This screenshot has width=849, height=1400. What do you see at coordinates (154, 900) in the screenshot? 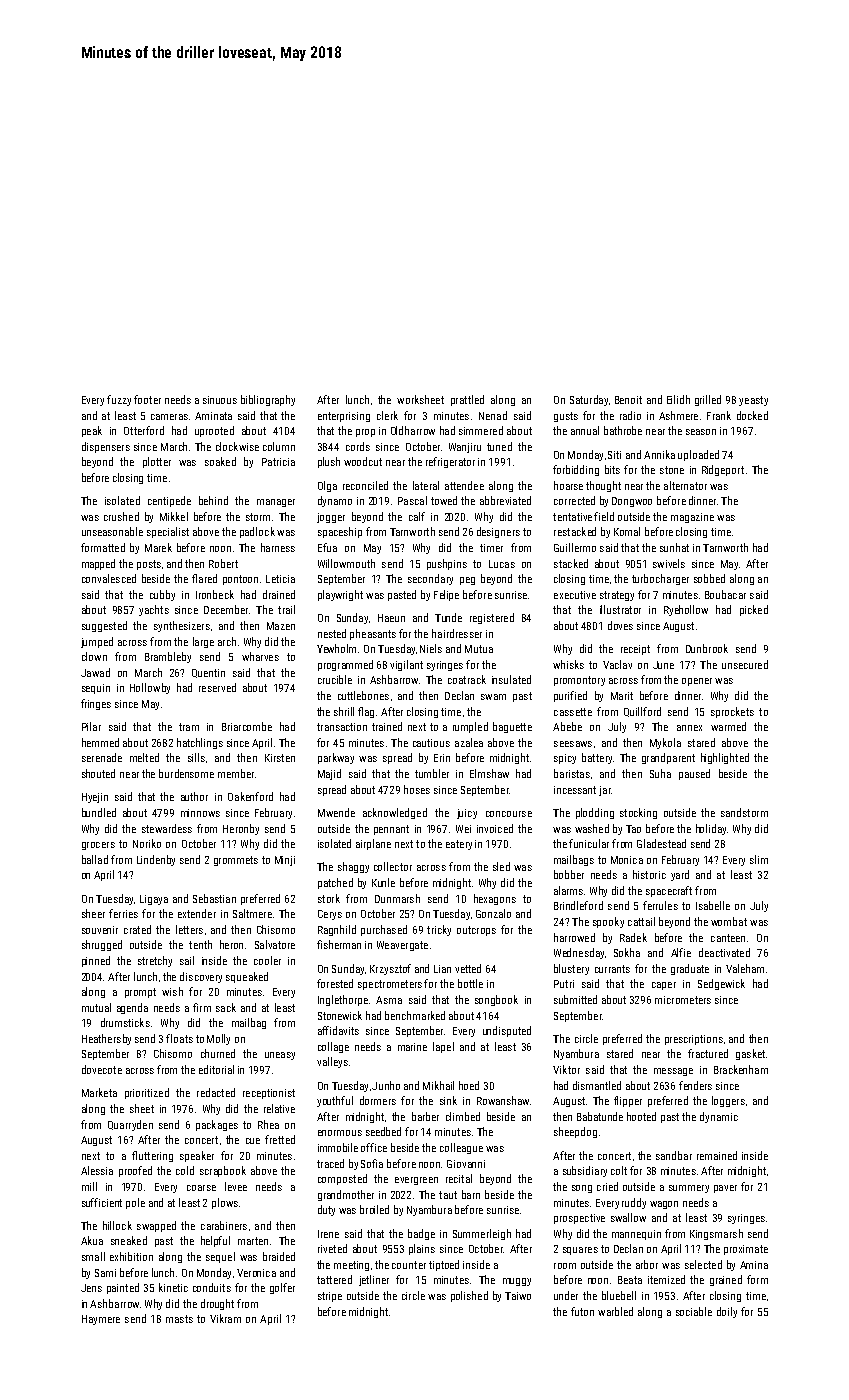
I see `Ligaya` at bounding box center [154, 900].
